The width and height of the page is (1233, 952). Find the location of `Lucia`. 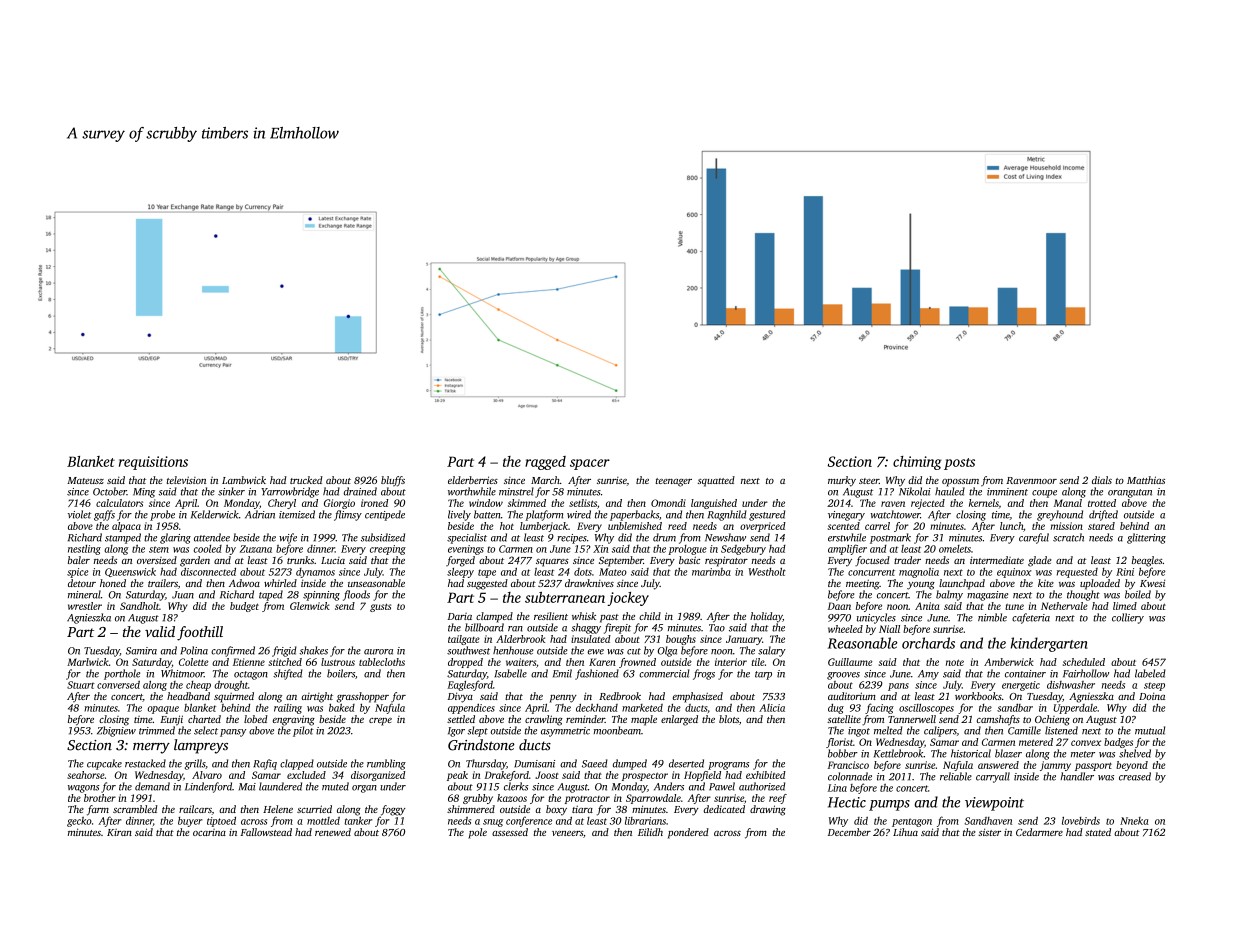

Lucia is located at coordinates (333, 560).
